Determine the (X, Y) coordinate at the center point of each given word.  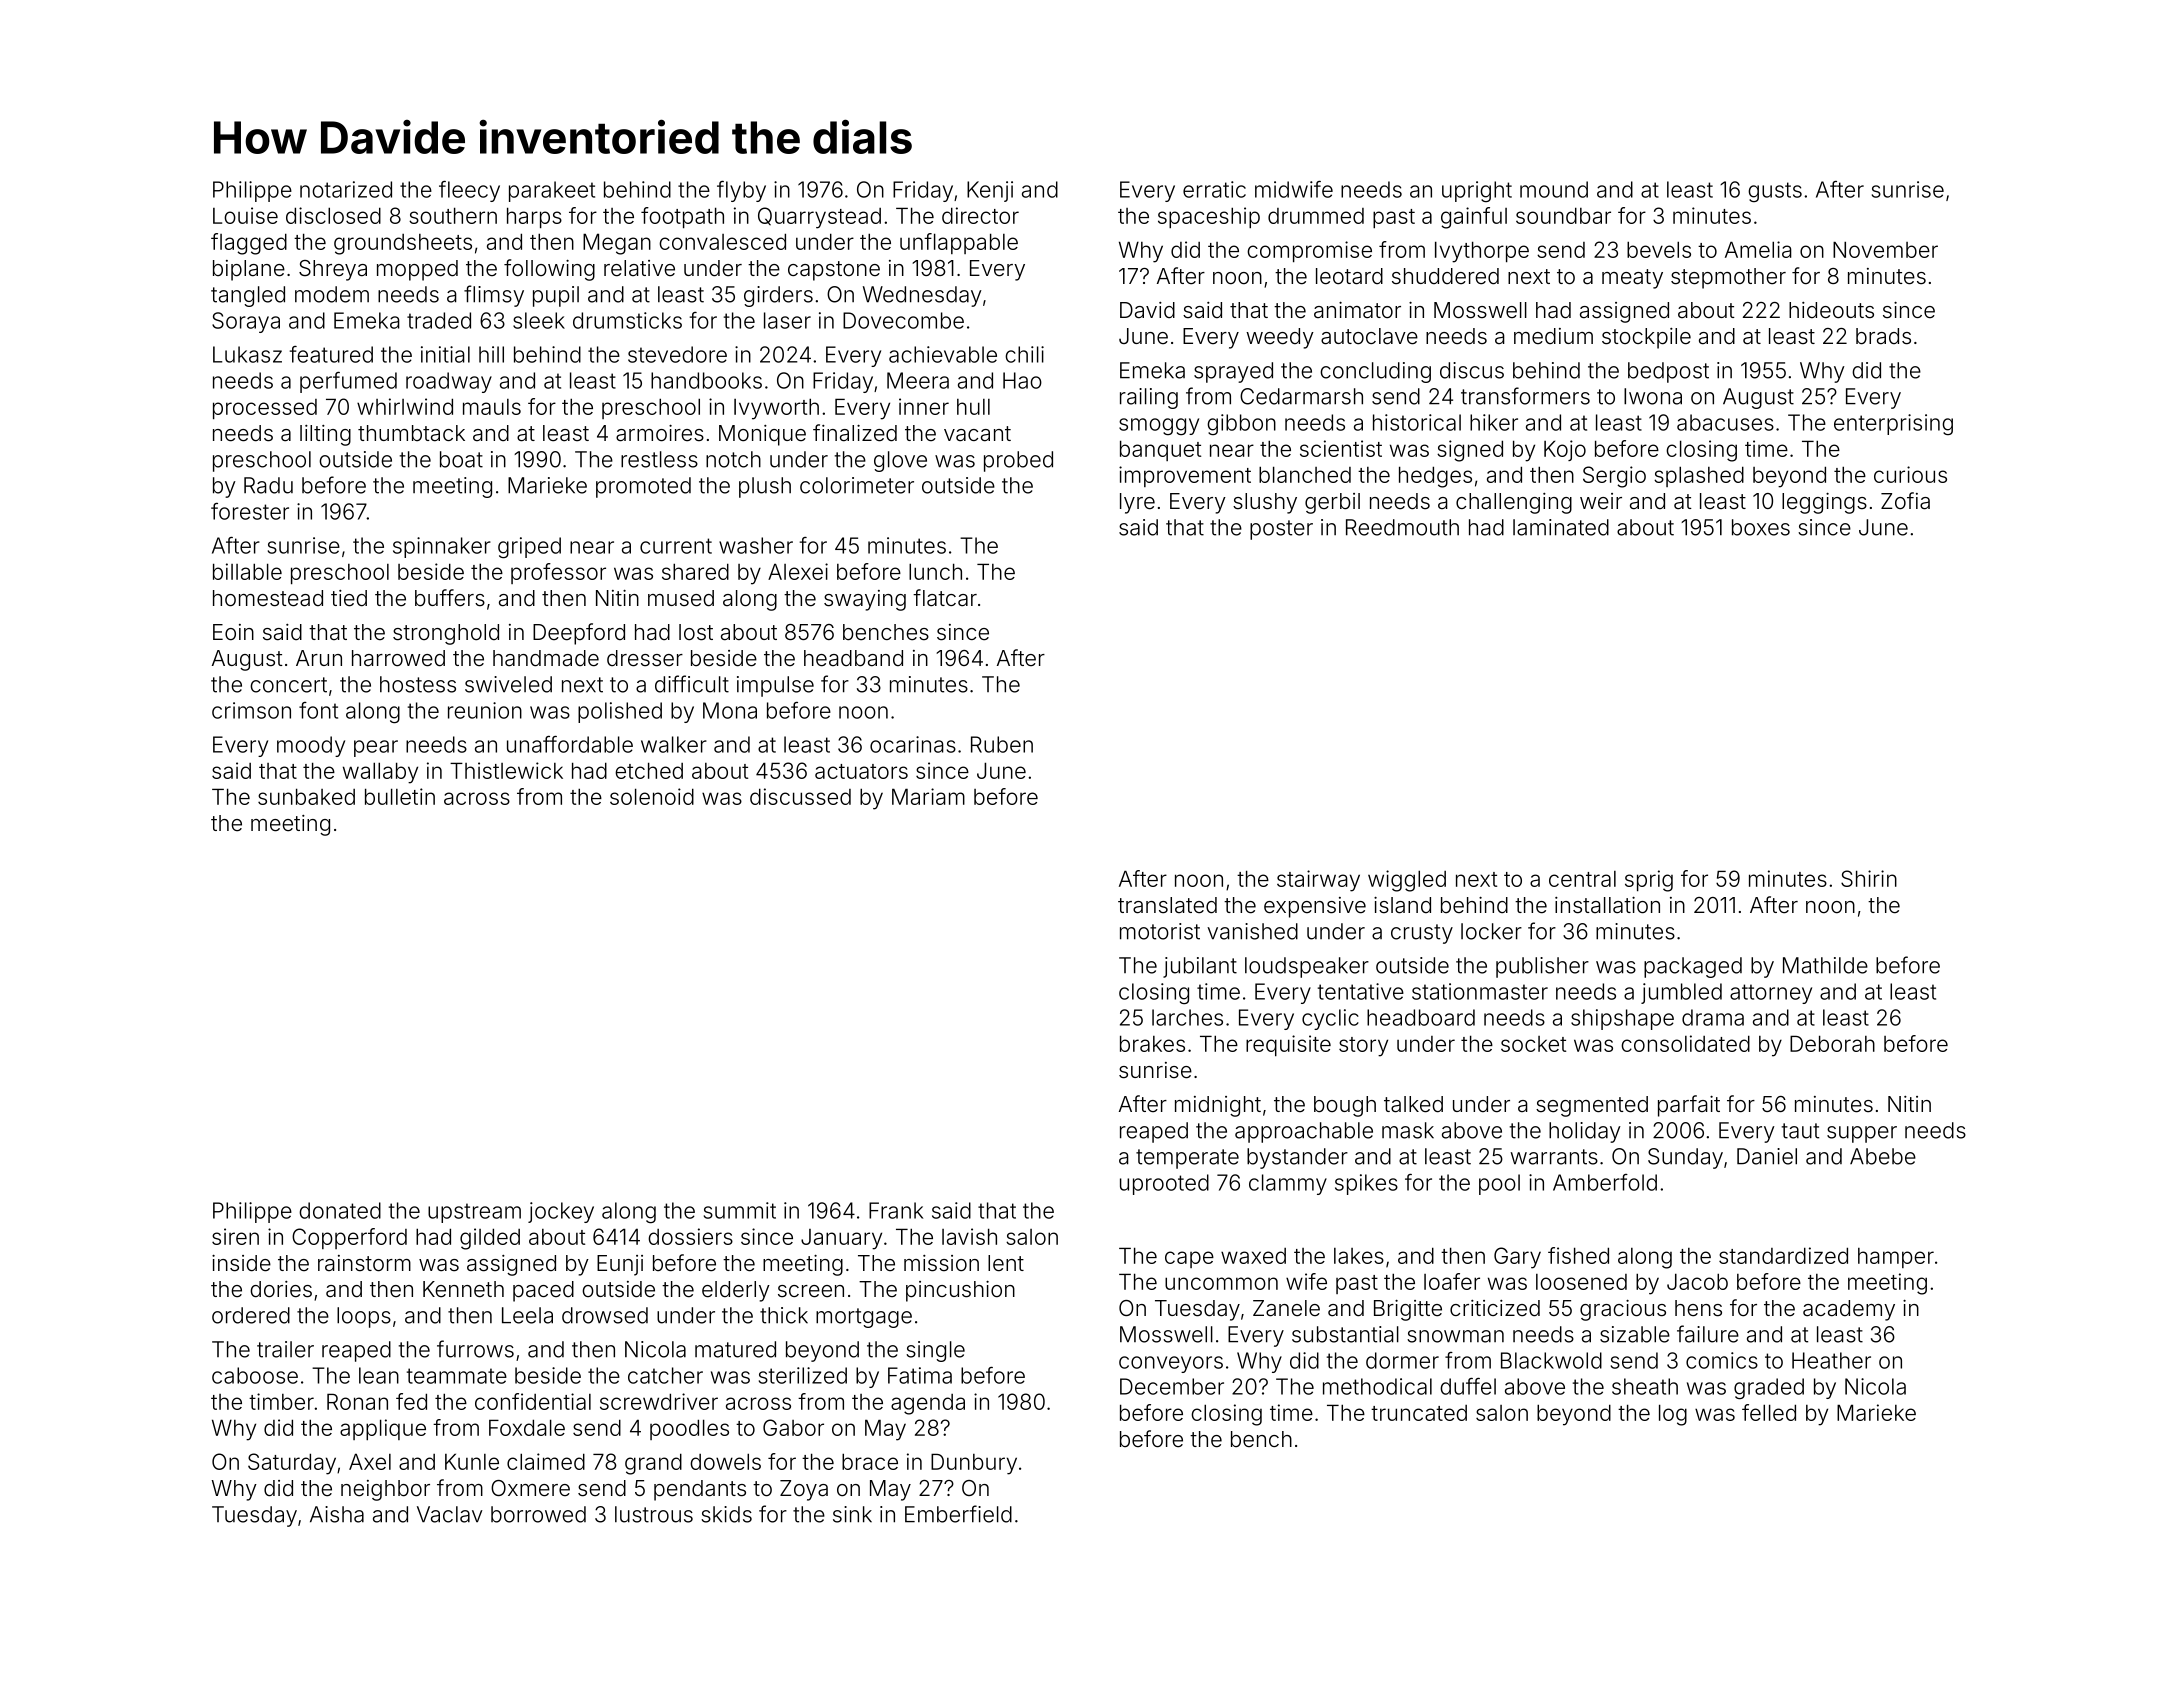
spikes (1366, 1184)
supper (1862, 1134)
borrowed (538, 1514)
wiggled (1407, 881)
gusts (1775, 192)
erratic (1214, 189)
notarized (346, 189)
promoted (643, 487)
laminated (1561, 527)
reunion (485, 710)
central (1582, 879)
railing (1149, 398)
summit (740, 1210)
